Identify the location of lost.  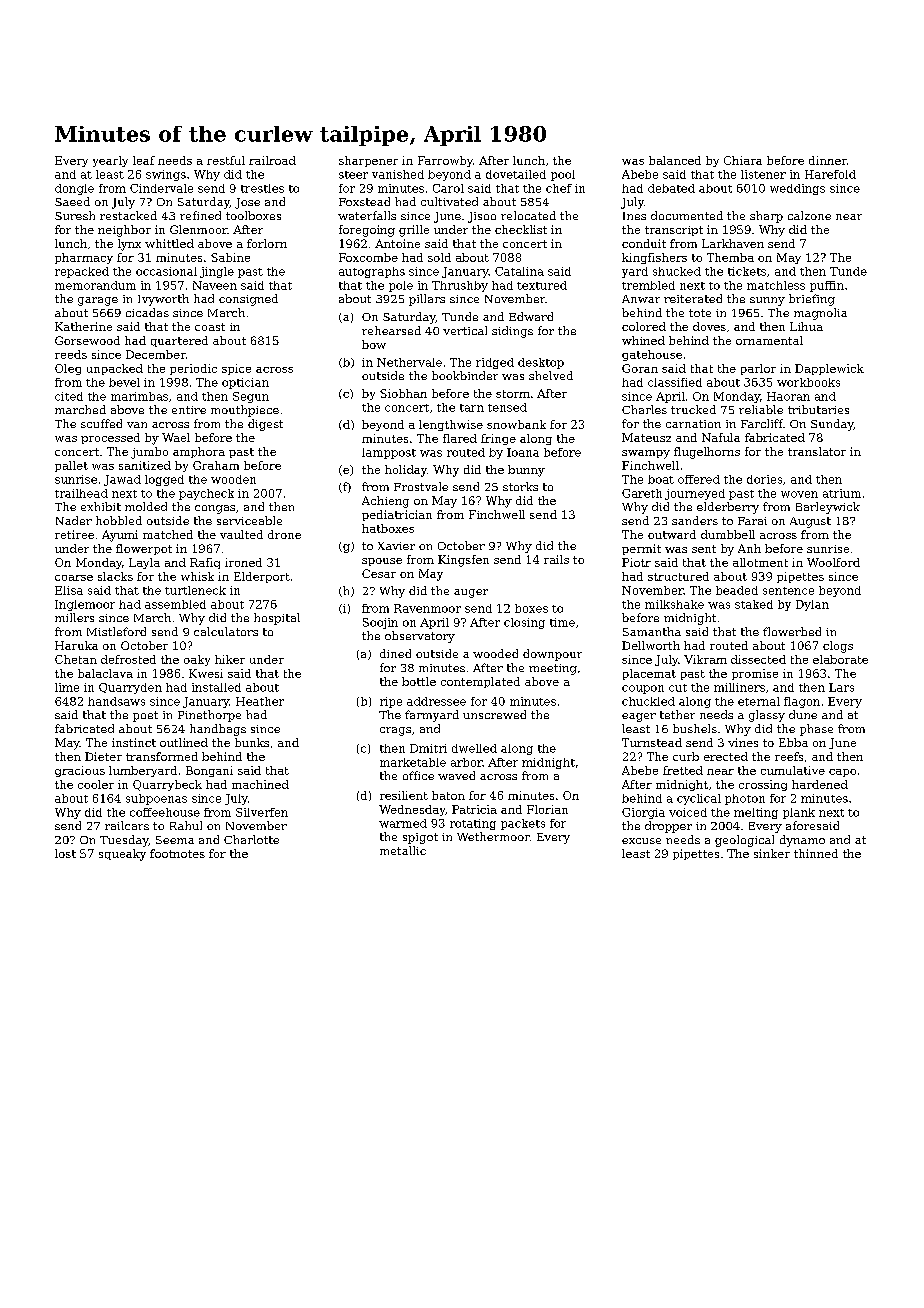
(65, 853).
